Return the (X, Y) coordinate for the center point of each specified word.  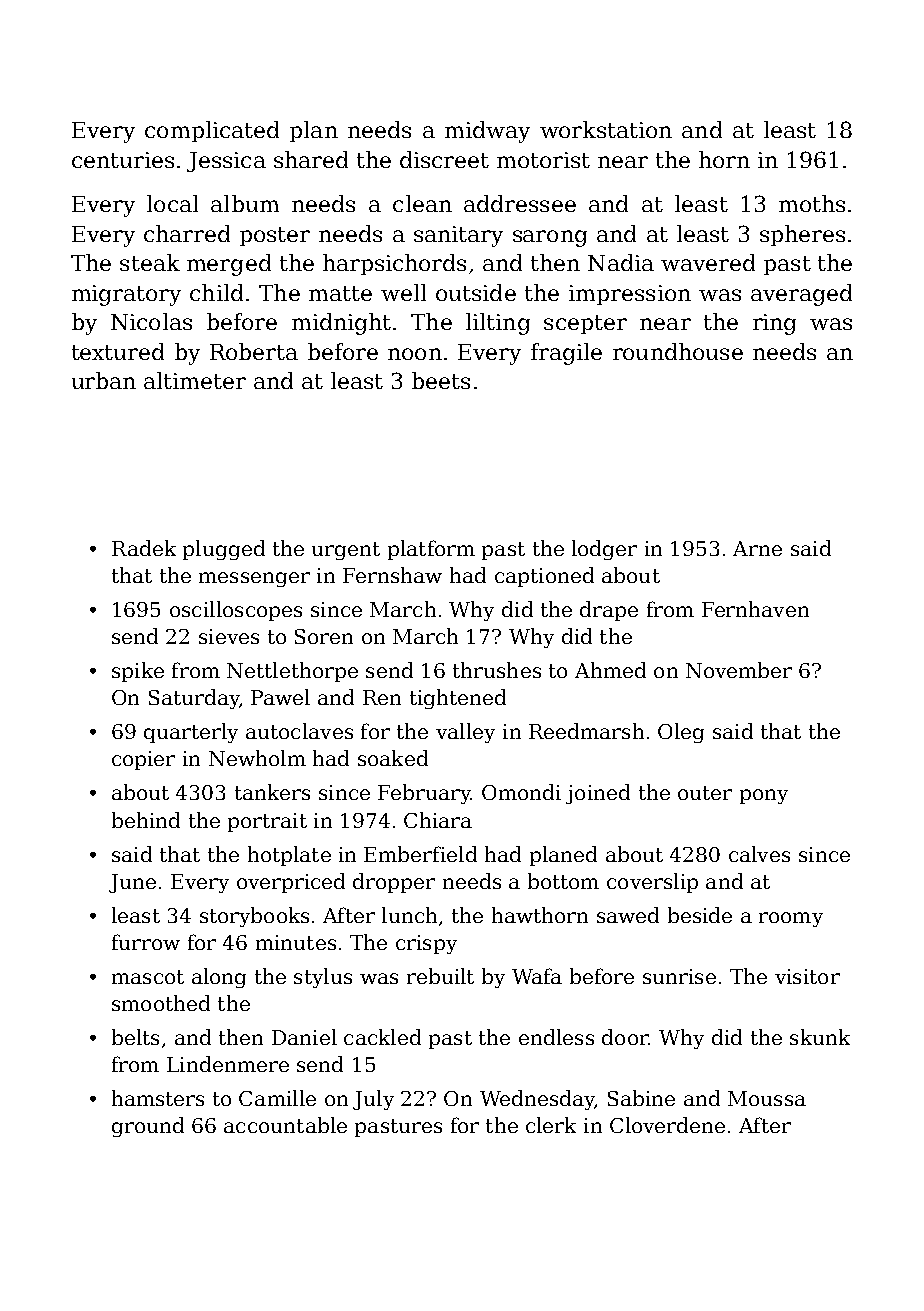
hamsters (158, 1098)
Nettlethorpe (292, 672)
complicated (212, 131)
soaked (393, 758)
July (373, 1100)
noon (415, 354)
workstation (606, 129)
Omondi (521, 792)
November (739, 670)
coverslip (652, 883)
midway (487, 132)
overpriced (291, 883)
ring (774, 324)
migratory (126, 295)
